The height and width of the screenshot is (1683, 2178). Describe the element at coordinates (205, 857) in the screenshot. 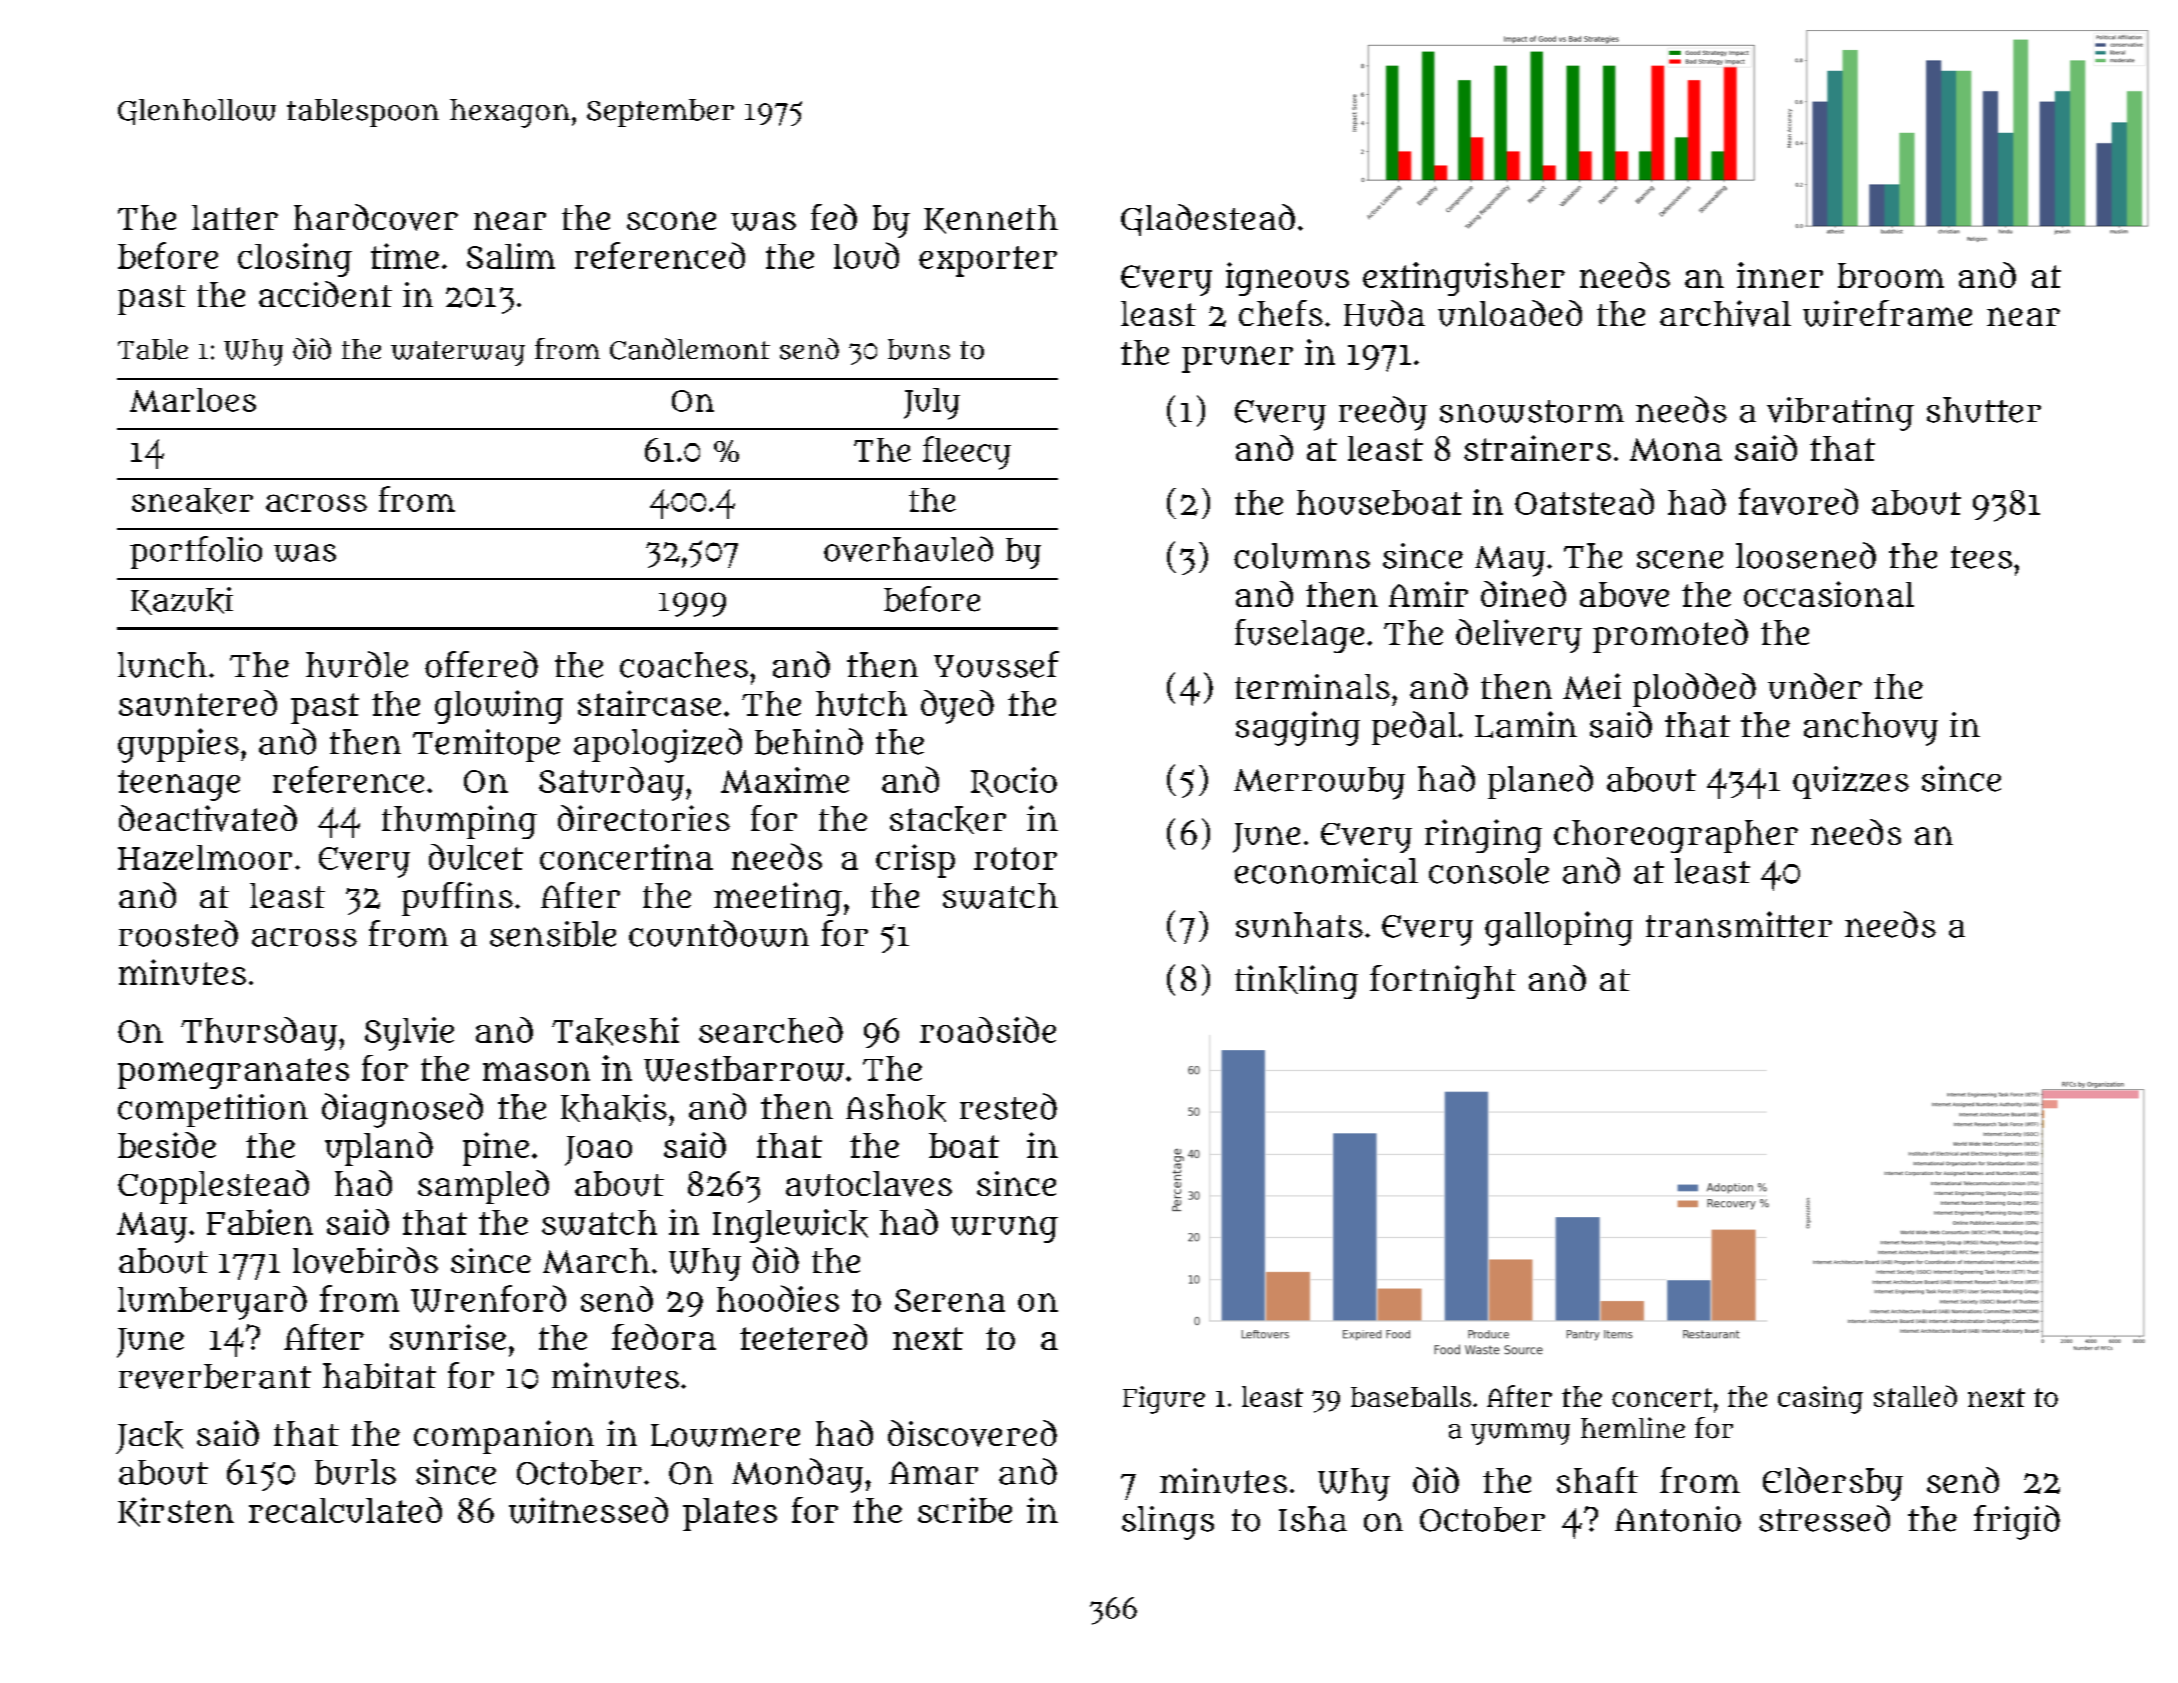

I see `Hazelmoor` at that location.
